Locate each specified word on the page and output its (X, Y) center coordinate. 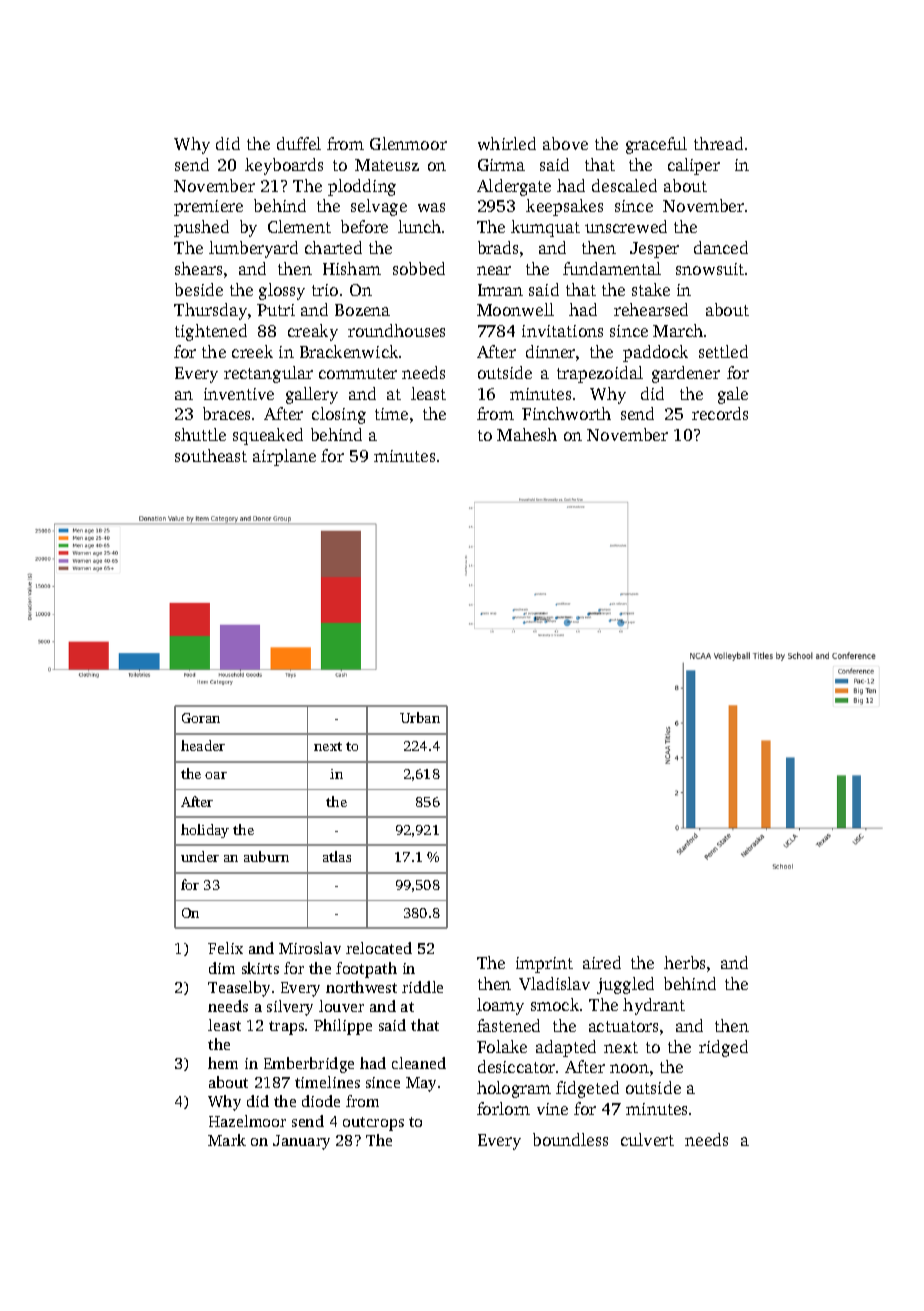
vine (552, 1109)
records (720, 413)
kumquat (545, 228)
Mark (227, 1140)
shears (198, 268)
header (203, 745)
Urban (420, 717)
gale (733, 395)
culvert (647, 1139)
